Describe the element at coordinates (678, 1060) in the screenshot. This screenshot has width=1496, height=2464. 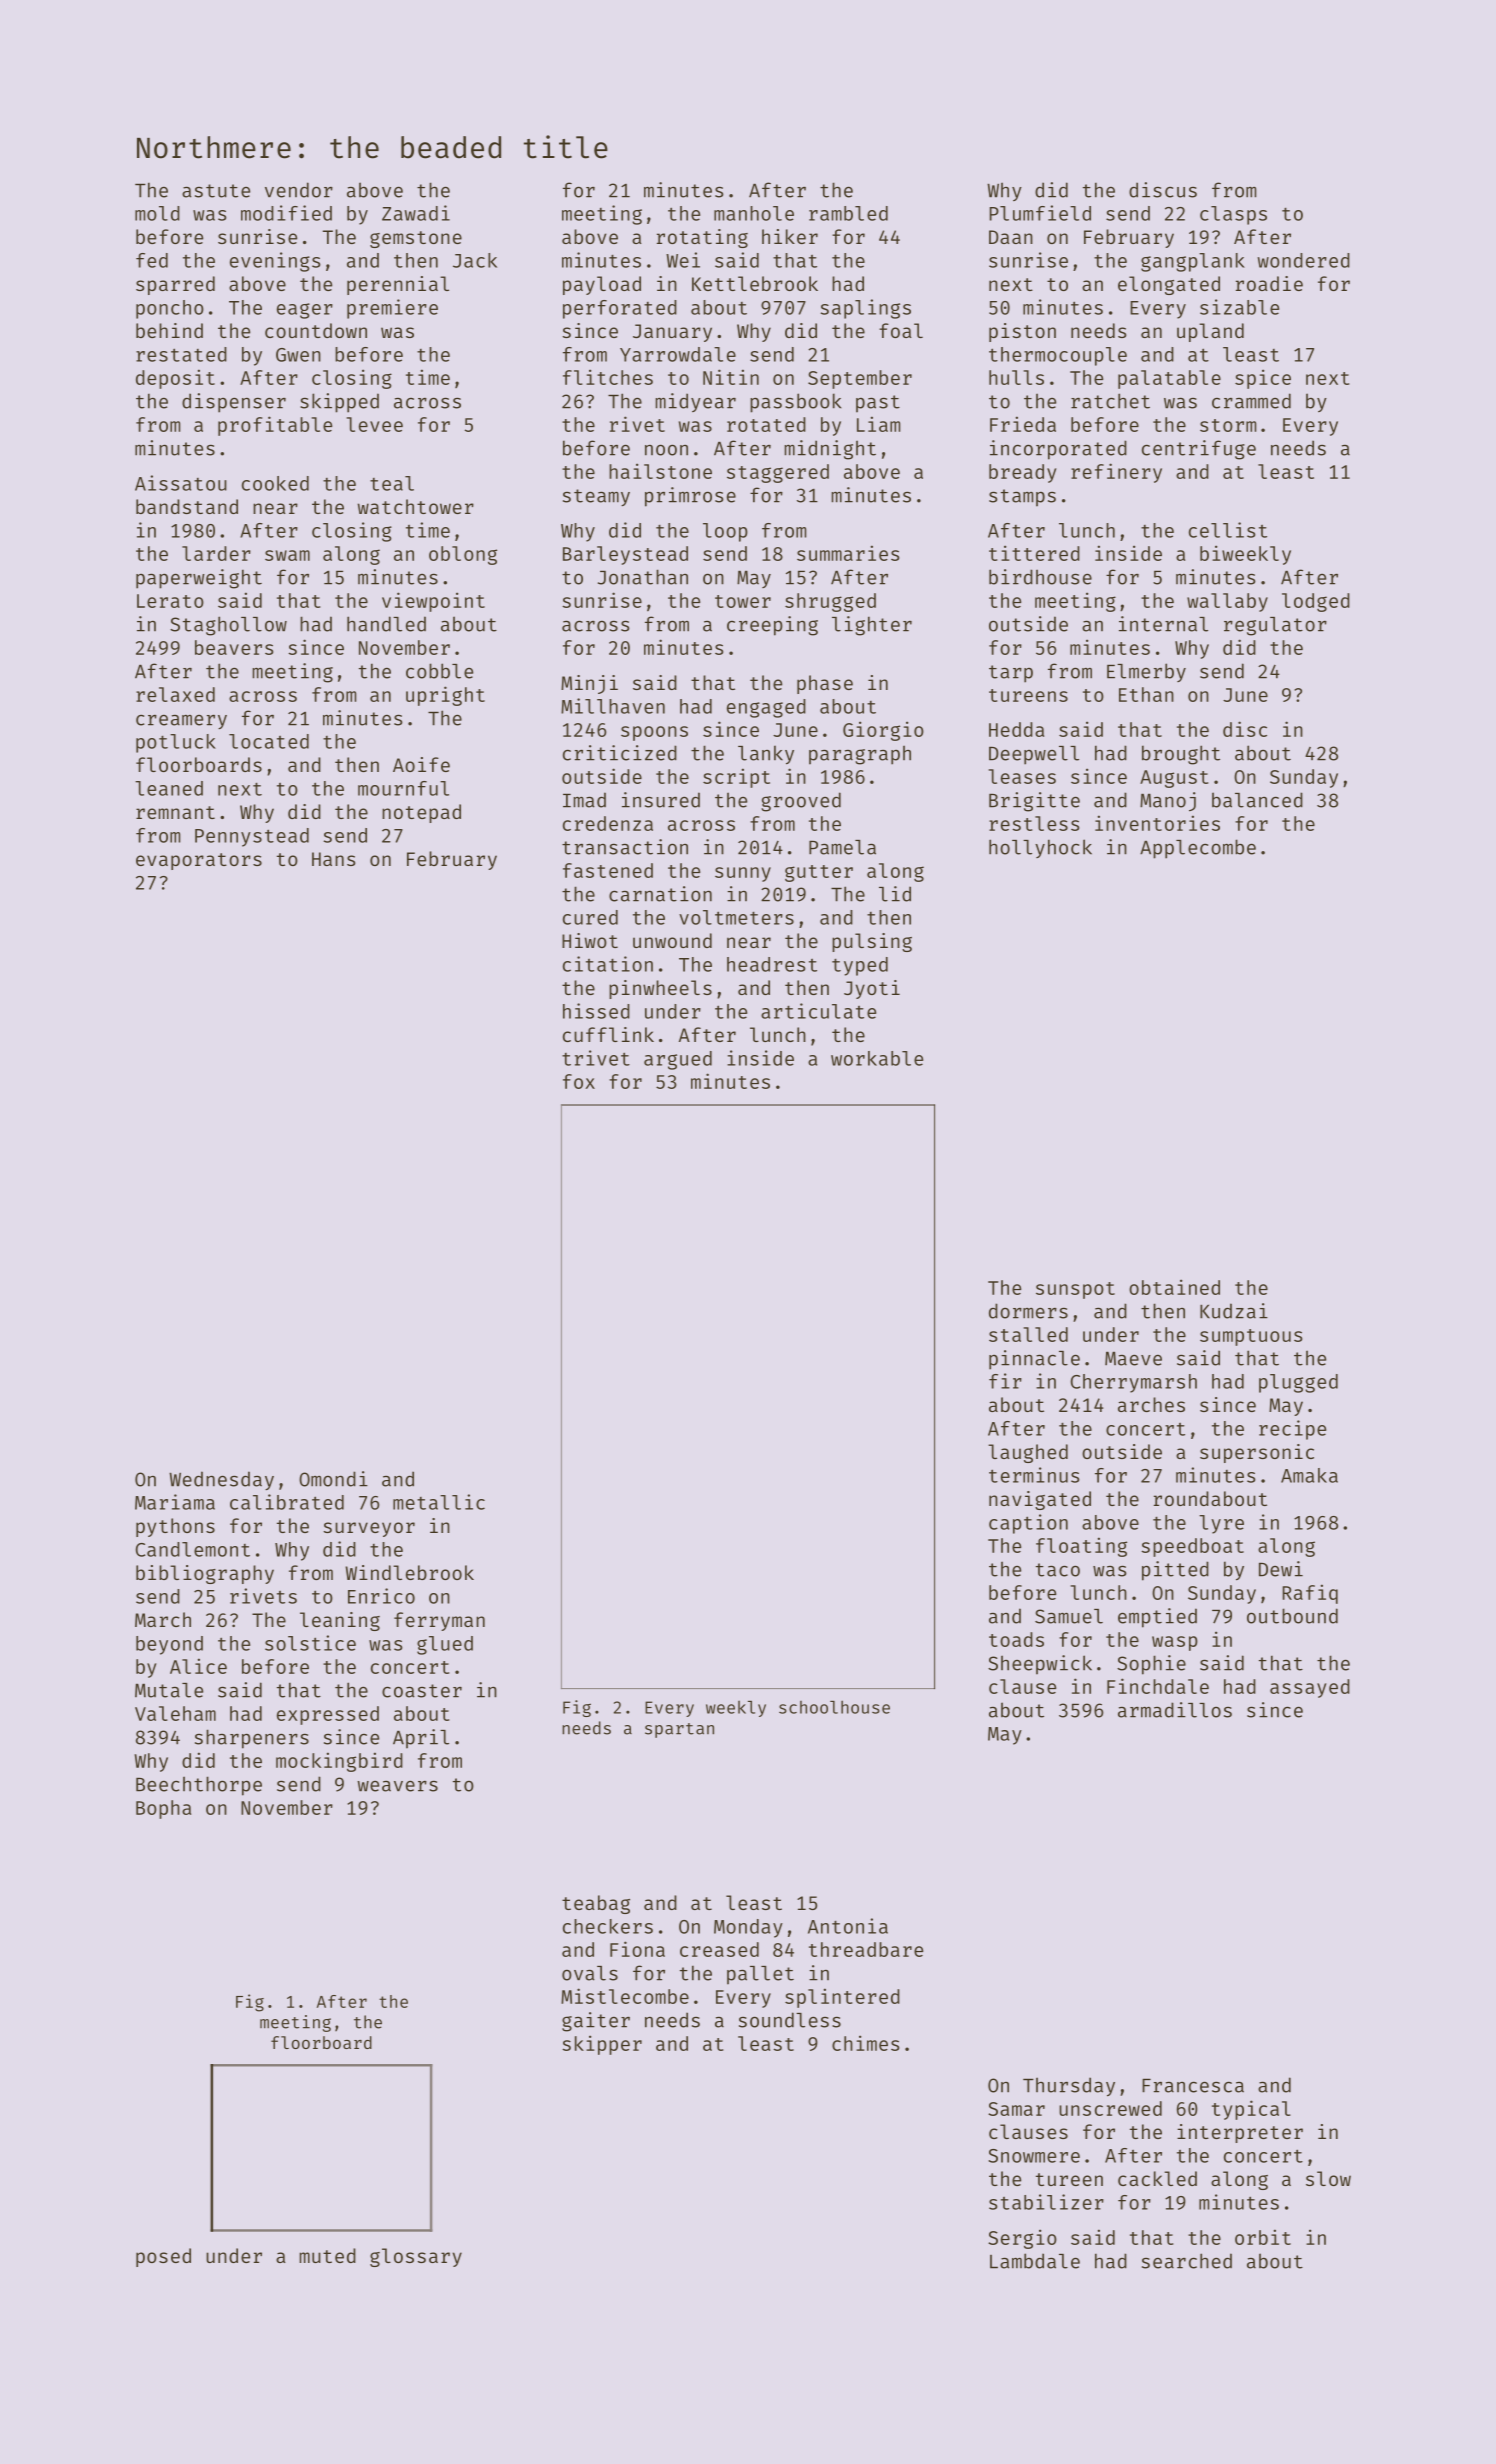
I see `argued` at that location.
